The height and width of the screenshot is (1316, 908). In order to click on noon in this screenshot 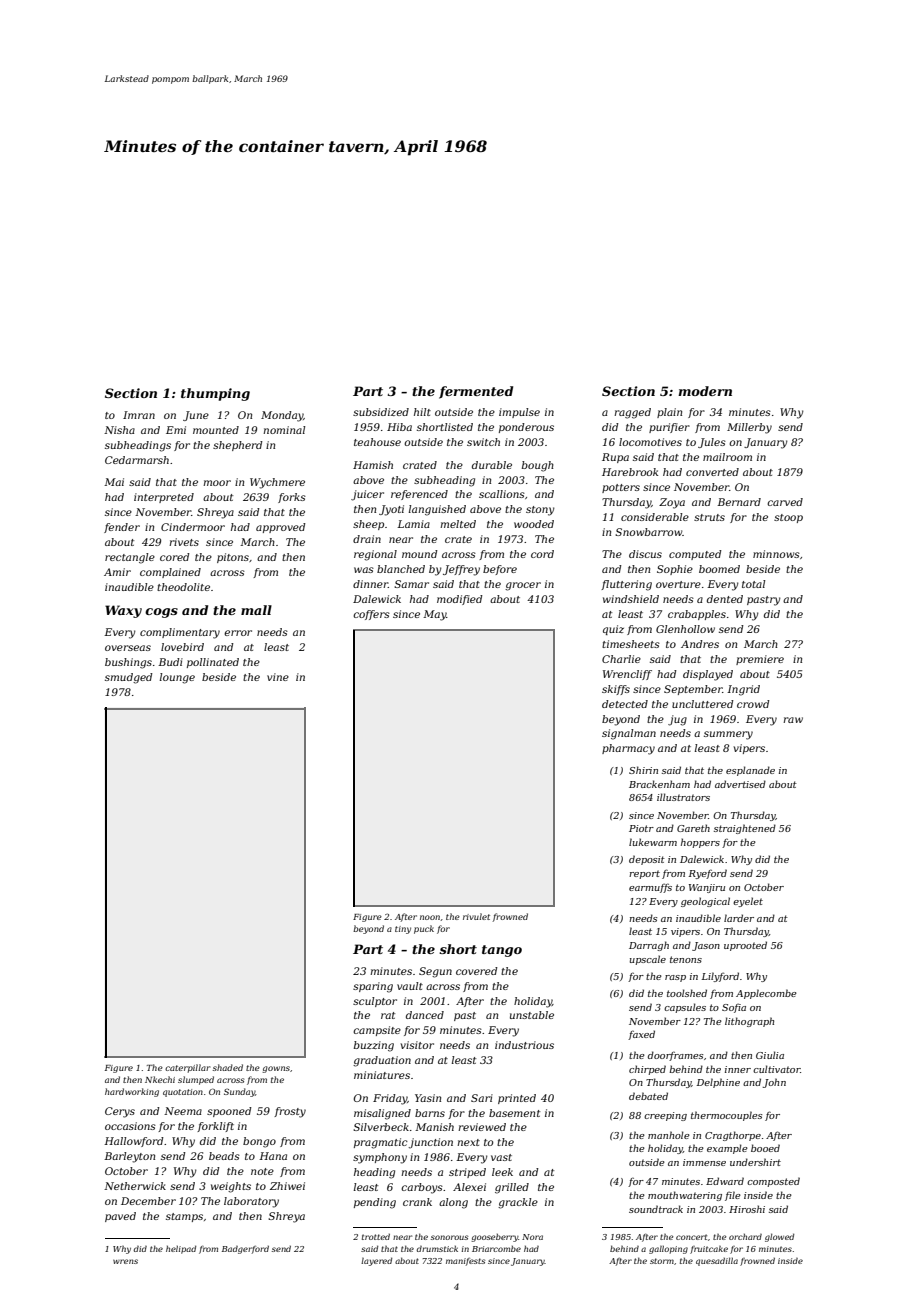, I will do `click(430, 917)`.
